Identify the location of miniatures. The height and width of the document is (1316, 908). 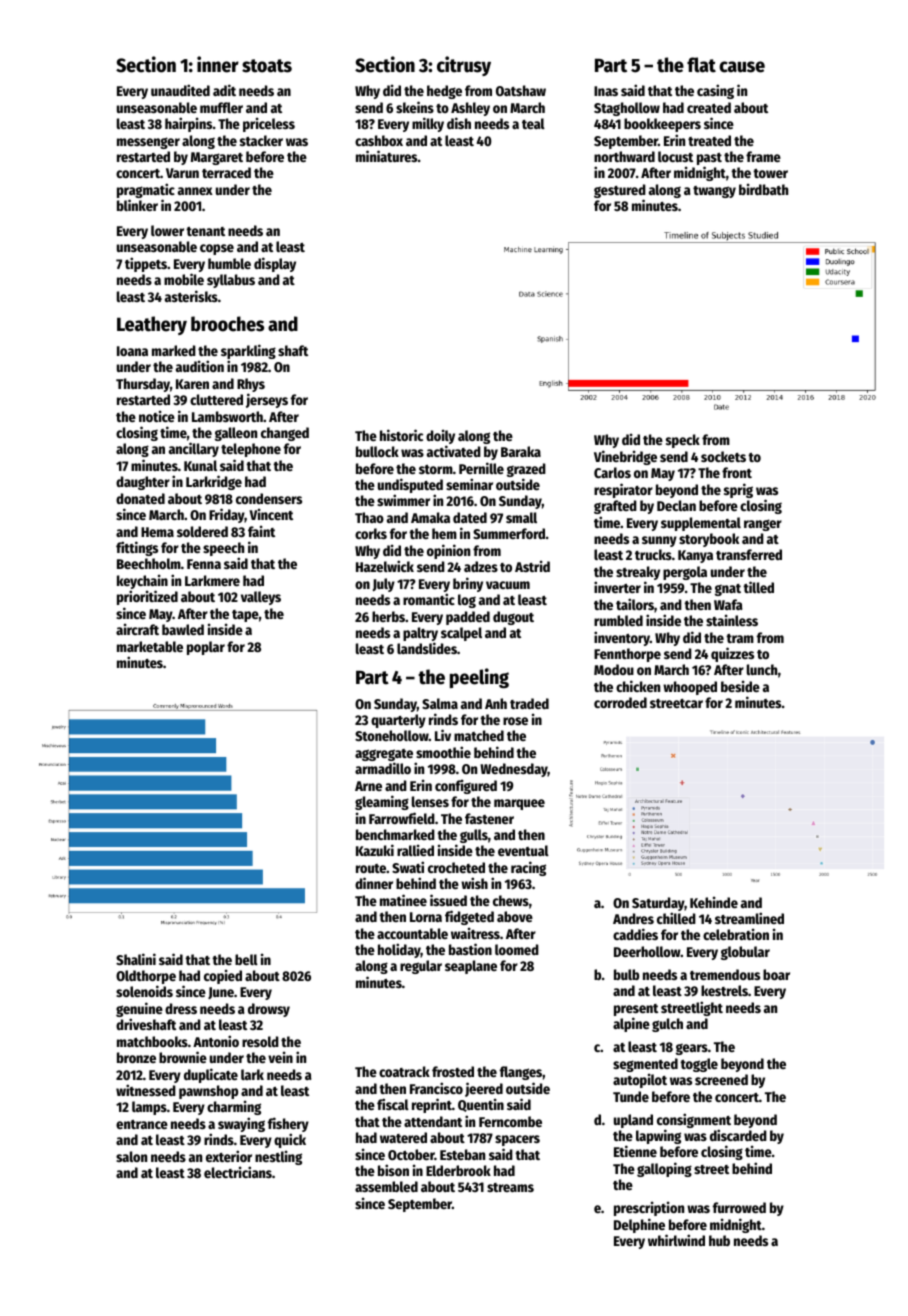
(386, 156).
